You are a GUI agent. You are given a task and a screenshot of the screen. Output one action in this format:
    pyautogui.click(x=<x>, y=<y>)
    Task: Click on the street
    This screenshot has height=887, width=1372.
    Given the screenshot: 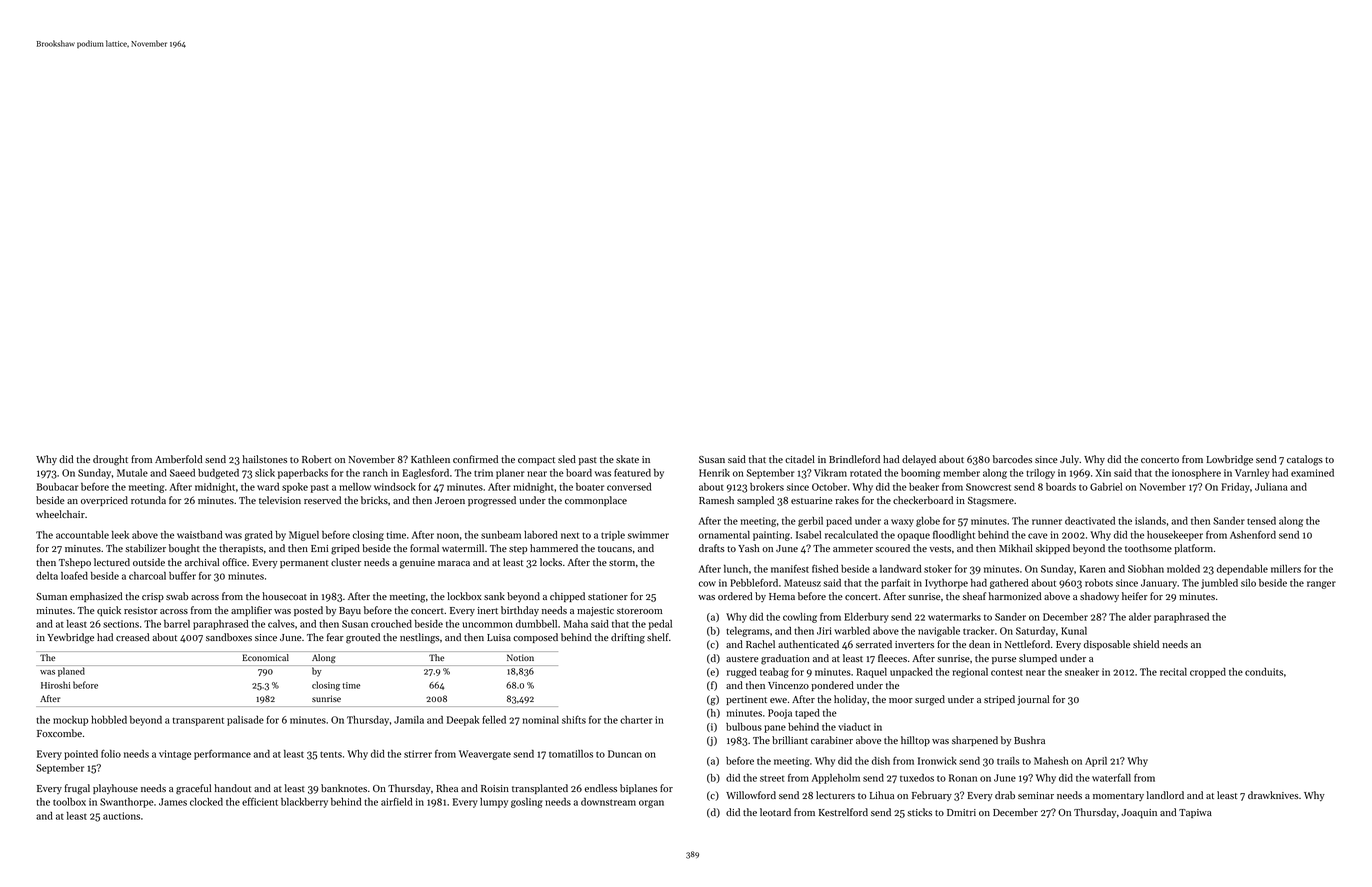 What is the action you would take?
    pyautogui.click(x=772, y=778)
